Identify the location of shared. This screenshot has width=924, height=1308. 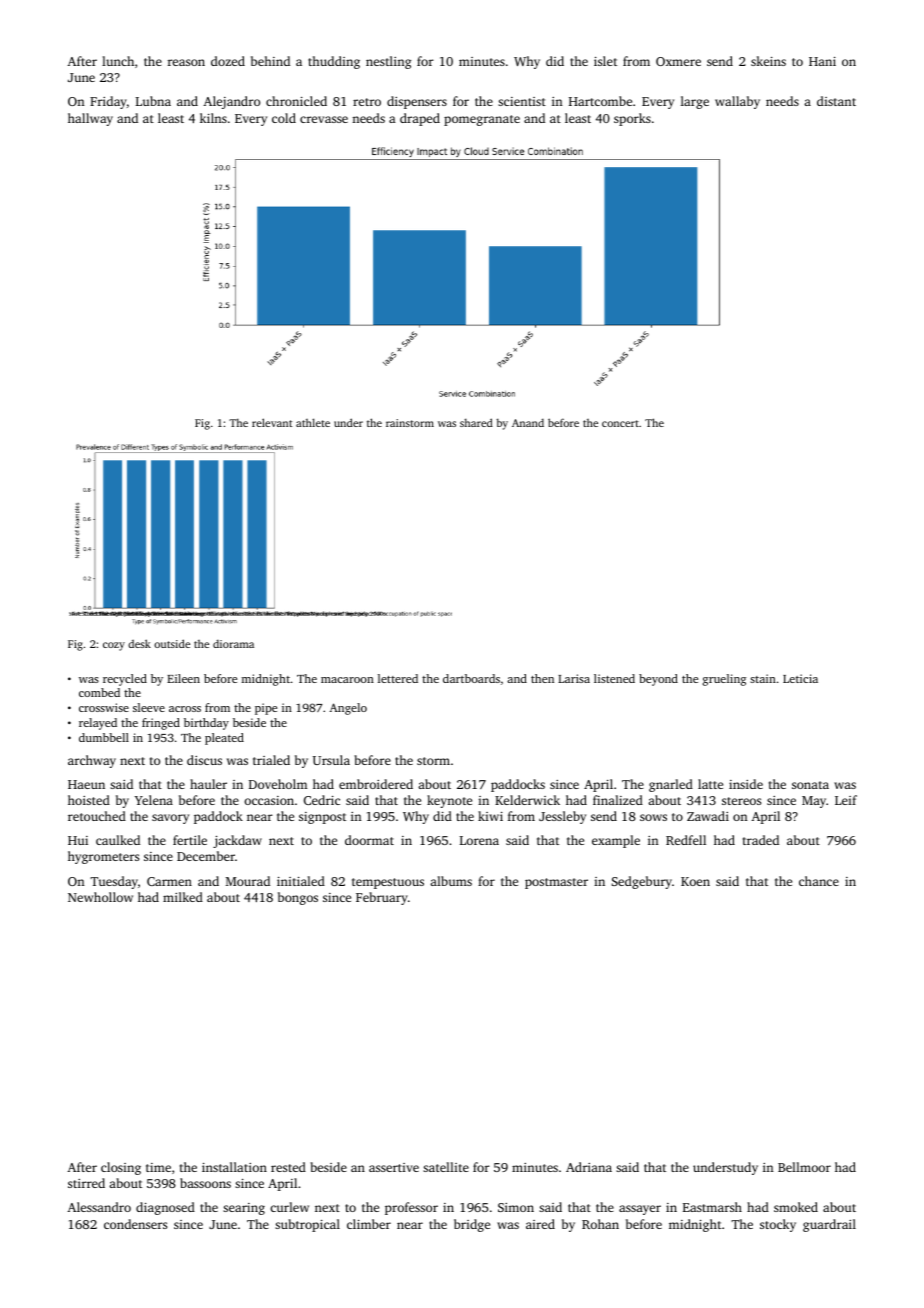
(476, 422).
